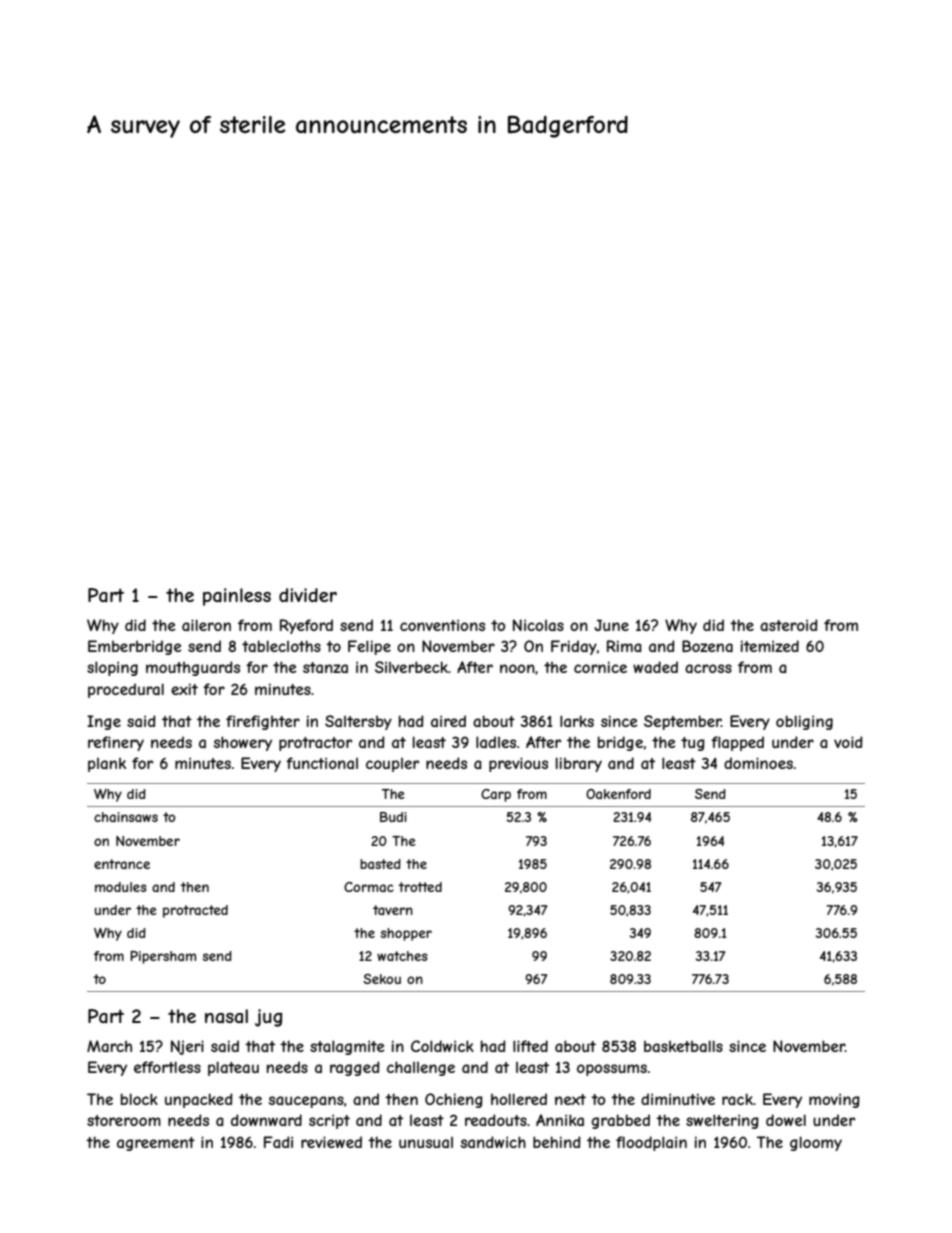 The width and height of the image is (952, 1233). Describe the element at coordinates (392, 765) in the image. I see `coupler` at that location.
